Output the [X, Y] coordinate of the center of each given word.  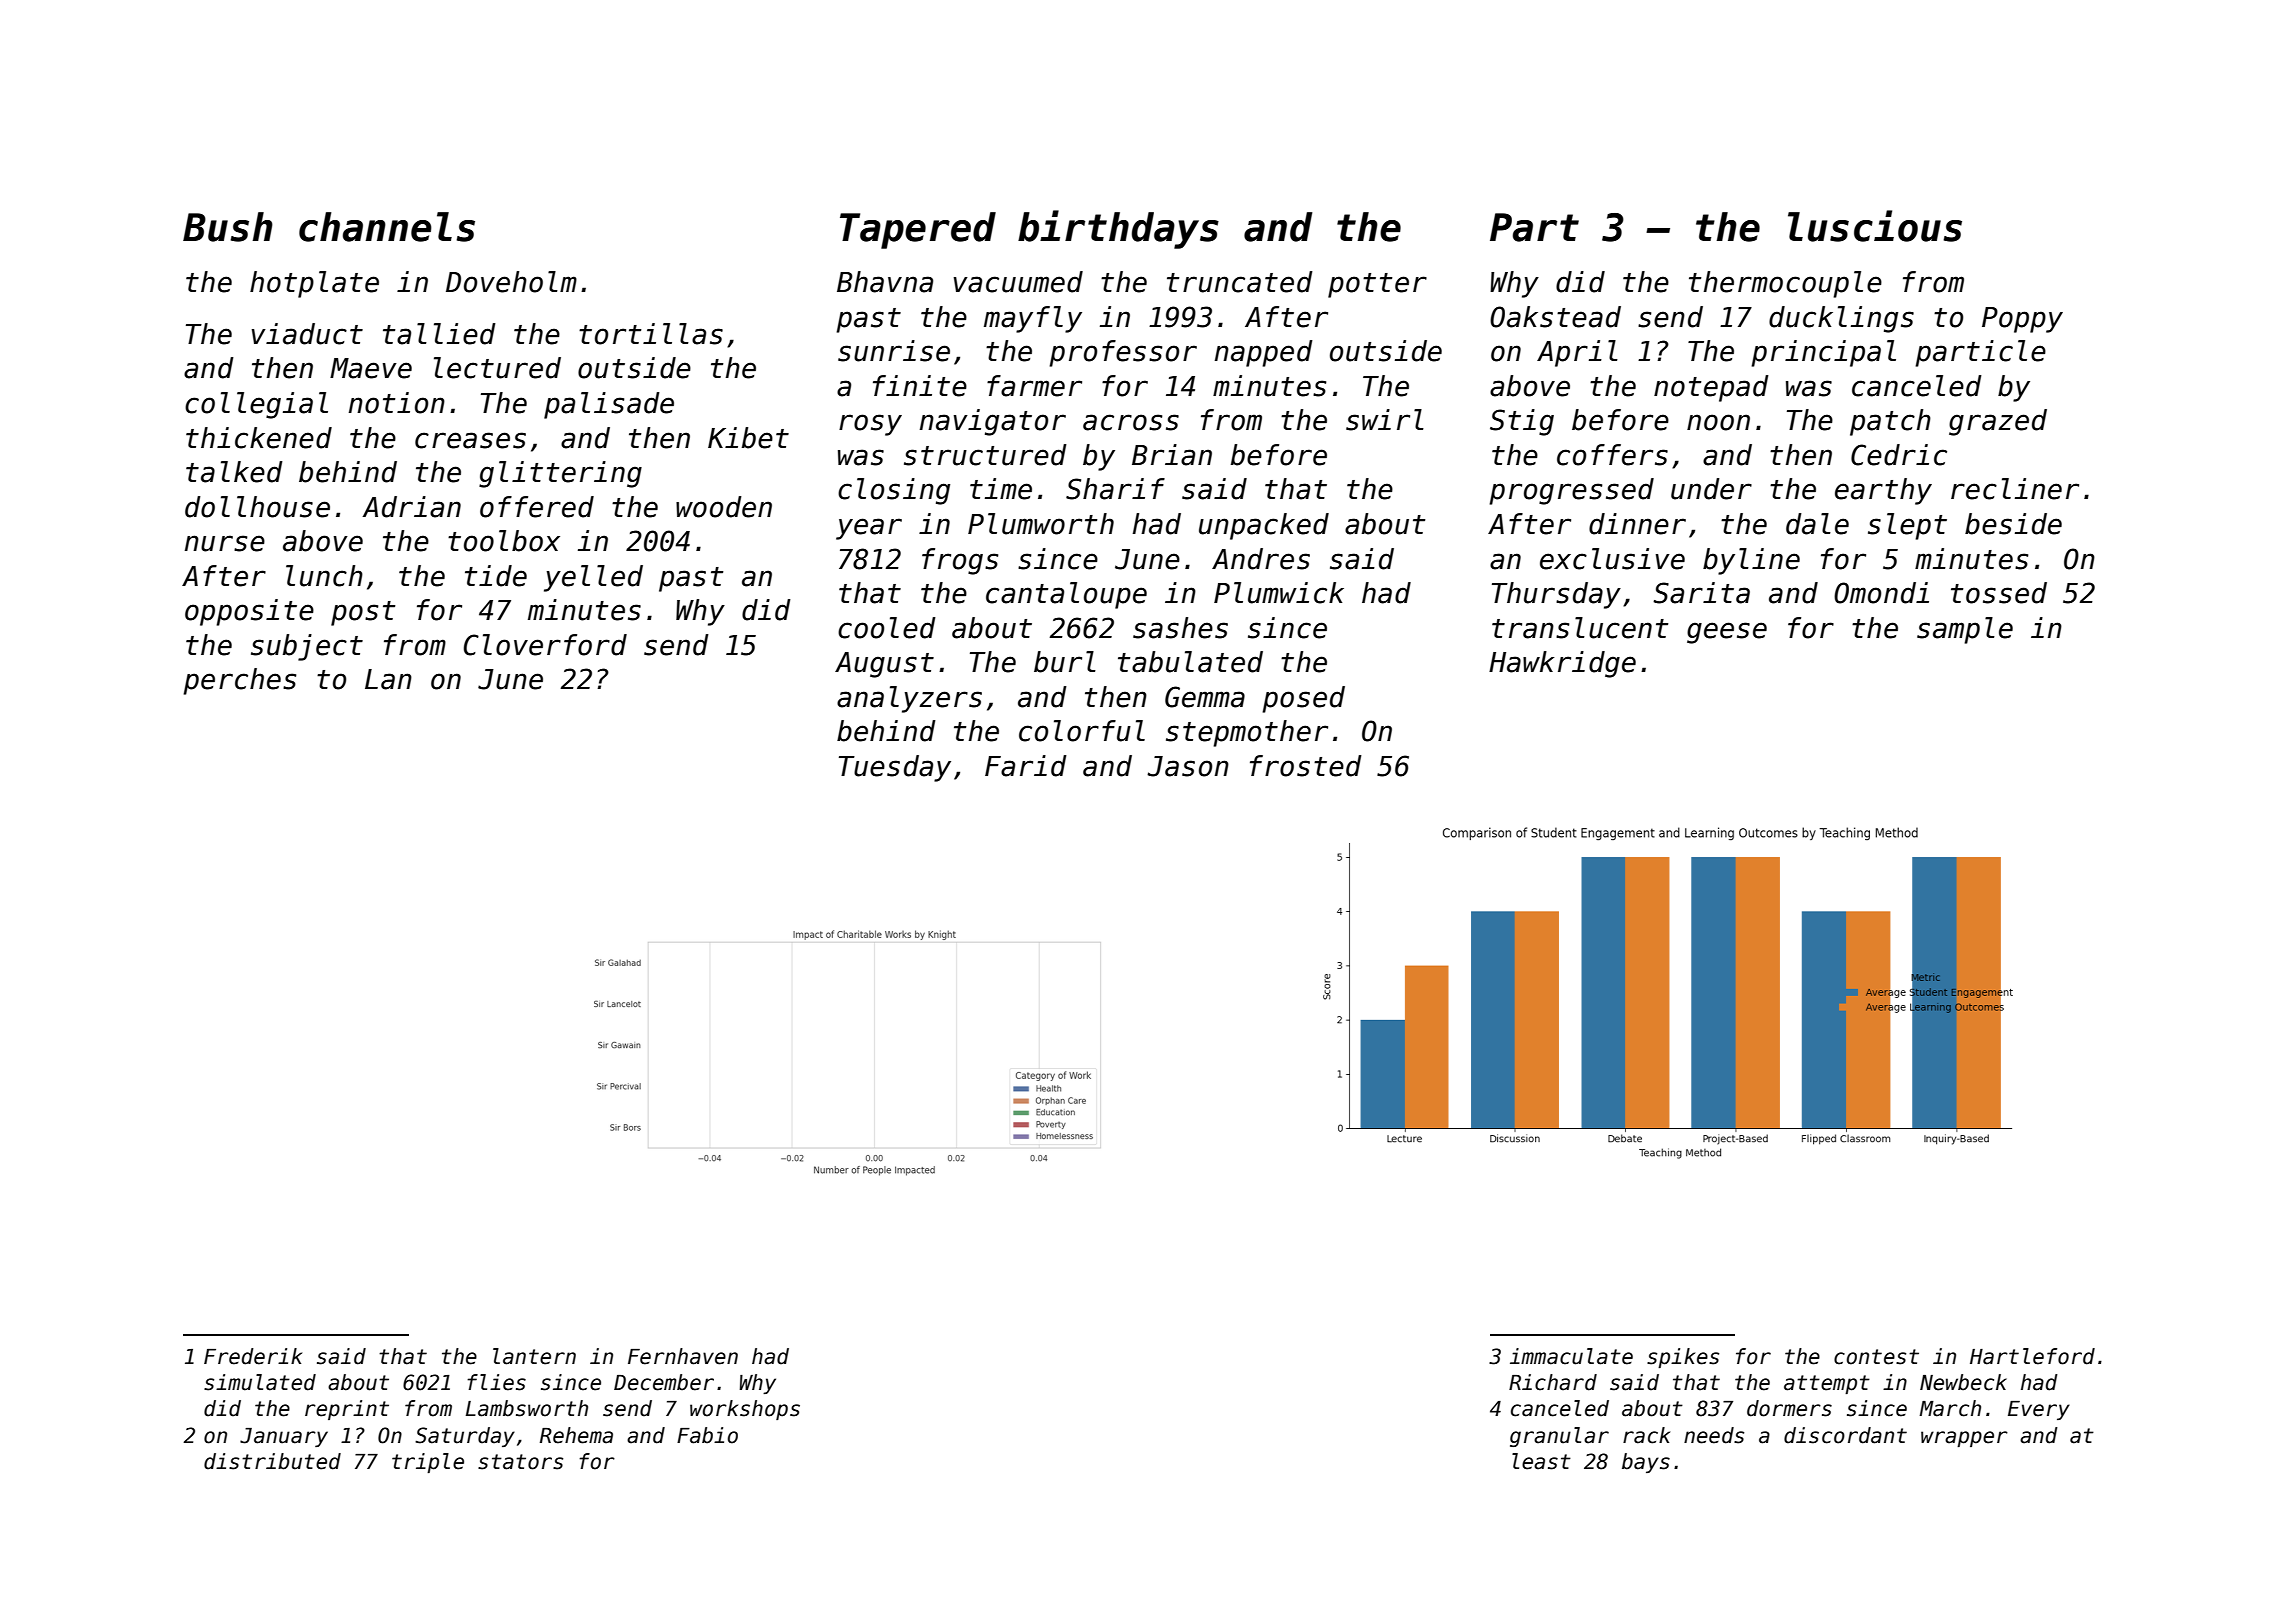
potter [1377, 285]
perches [239, 681]
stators [520, 1462]
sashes [1180, 628]
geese [1727, 633]
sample [1965, 630]
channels [387, 227]
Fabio [707, 1435]
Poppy [2022, 320]
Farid [1026, 766]
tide [496, 576]
